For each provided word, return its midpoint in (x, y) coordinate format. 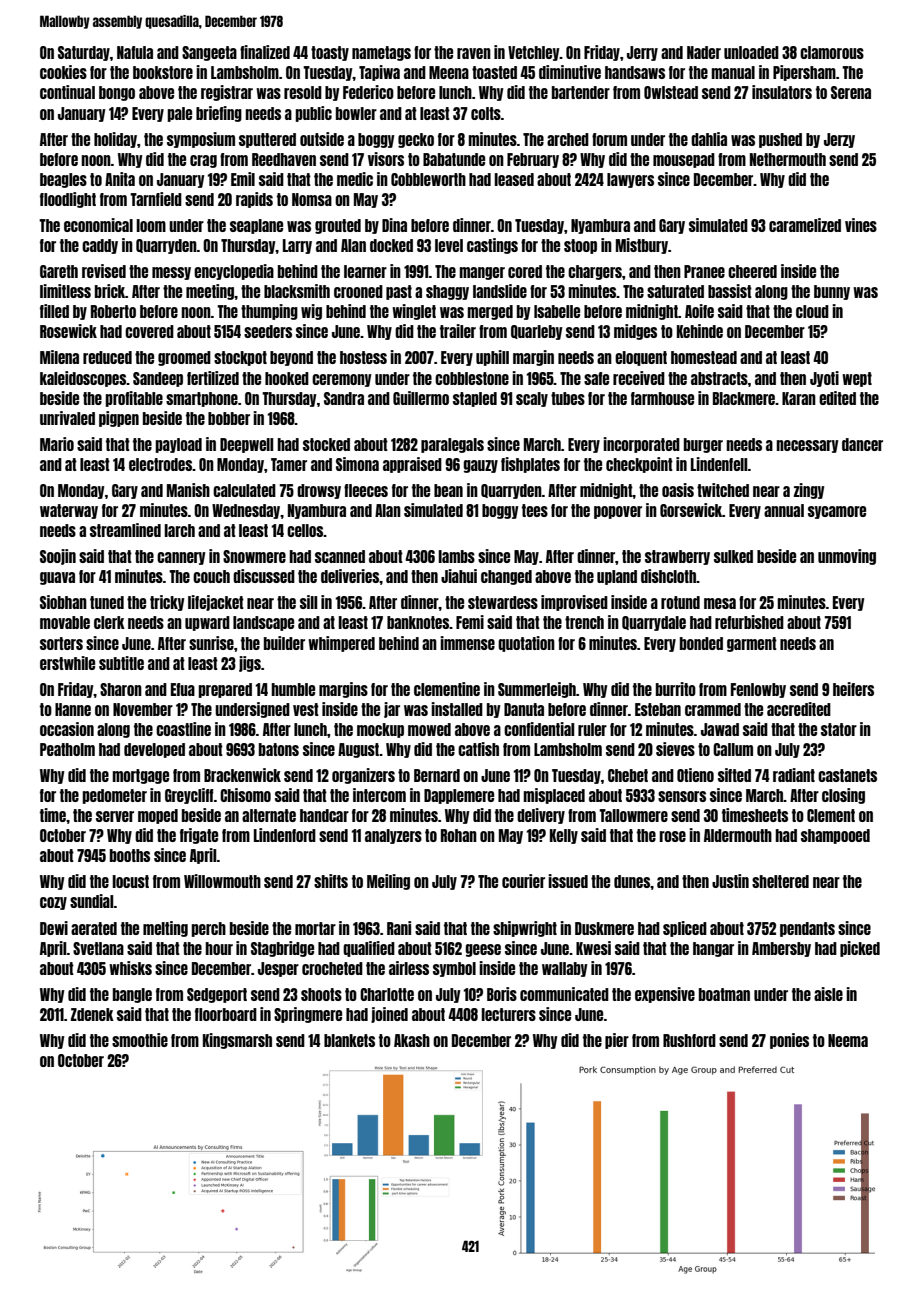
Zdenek (92, 1014)
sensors (682, 796)
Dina (394, 225)
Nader (704, 52)
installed (457, 709)
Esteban (658, 709)
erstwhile (67, 663)
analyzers (393, 836)
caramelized (805, 225)
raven (474, 53)
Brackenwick (242, 775)
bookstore (163, 72)
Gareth (59, 271)
